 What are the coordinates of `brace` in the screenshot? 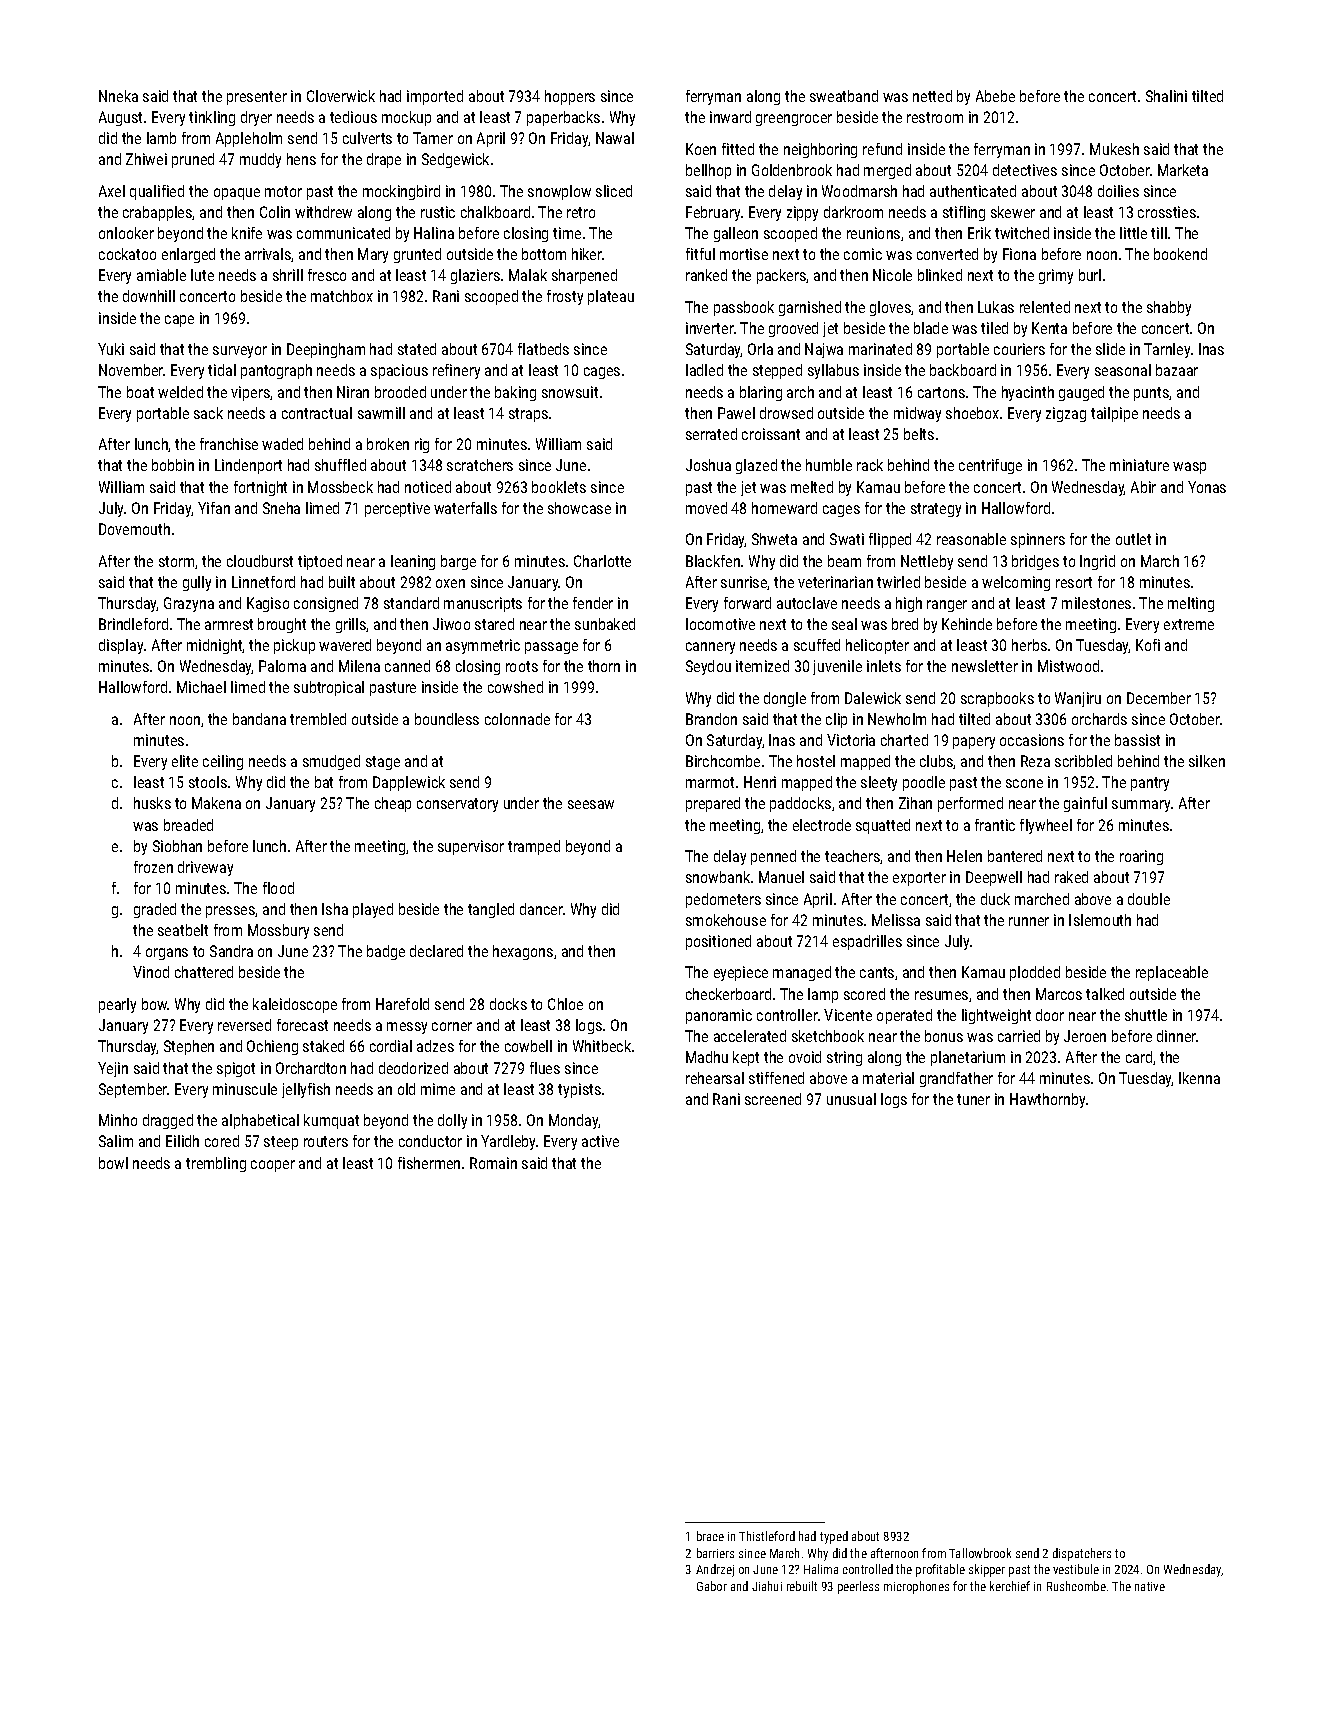 It's located at (710, 1536).
